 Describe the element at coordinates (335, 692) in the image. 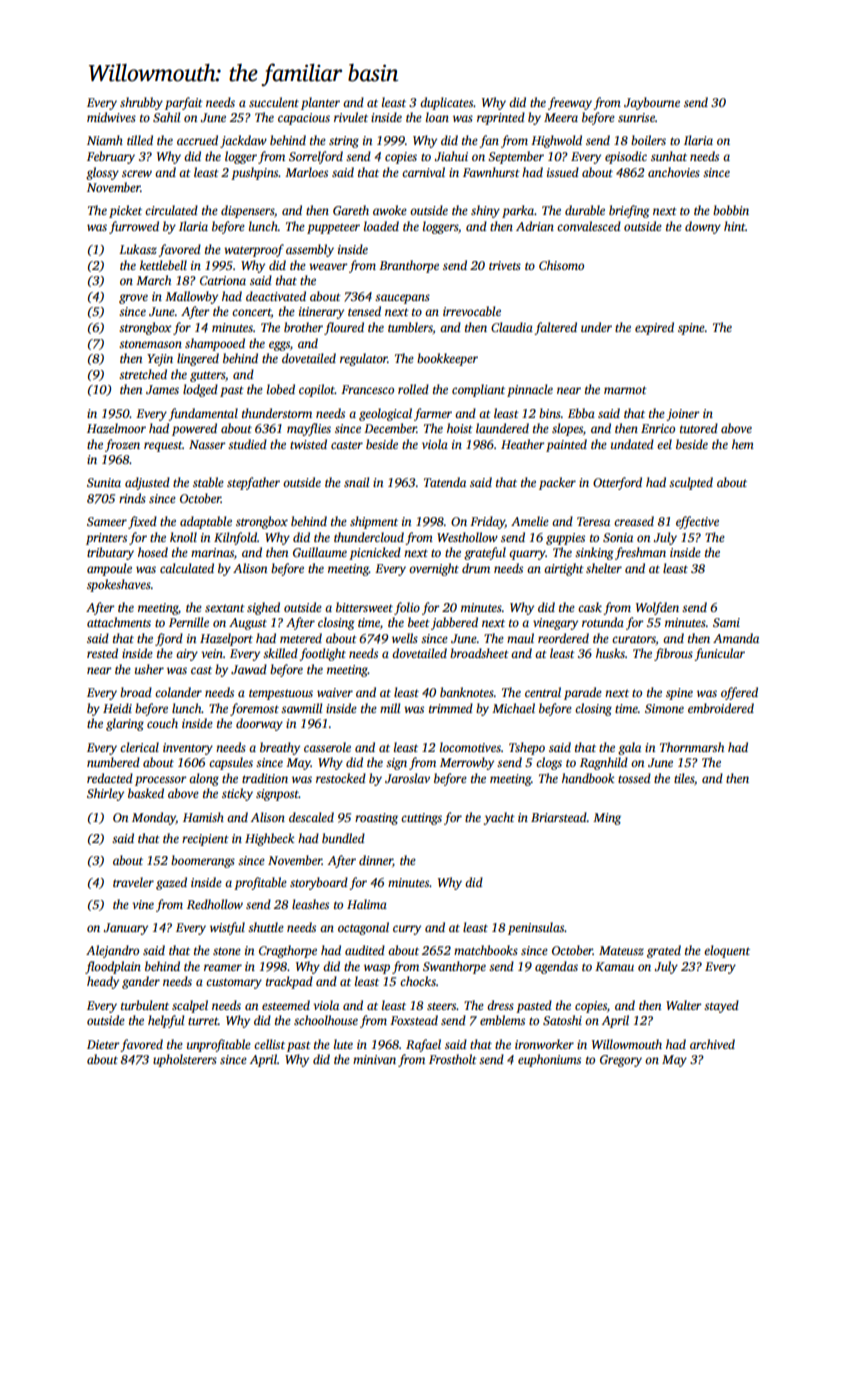

I see `waiver` at that location.
